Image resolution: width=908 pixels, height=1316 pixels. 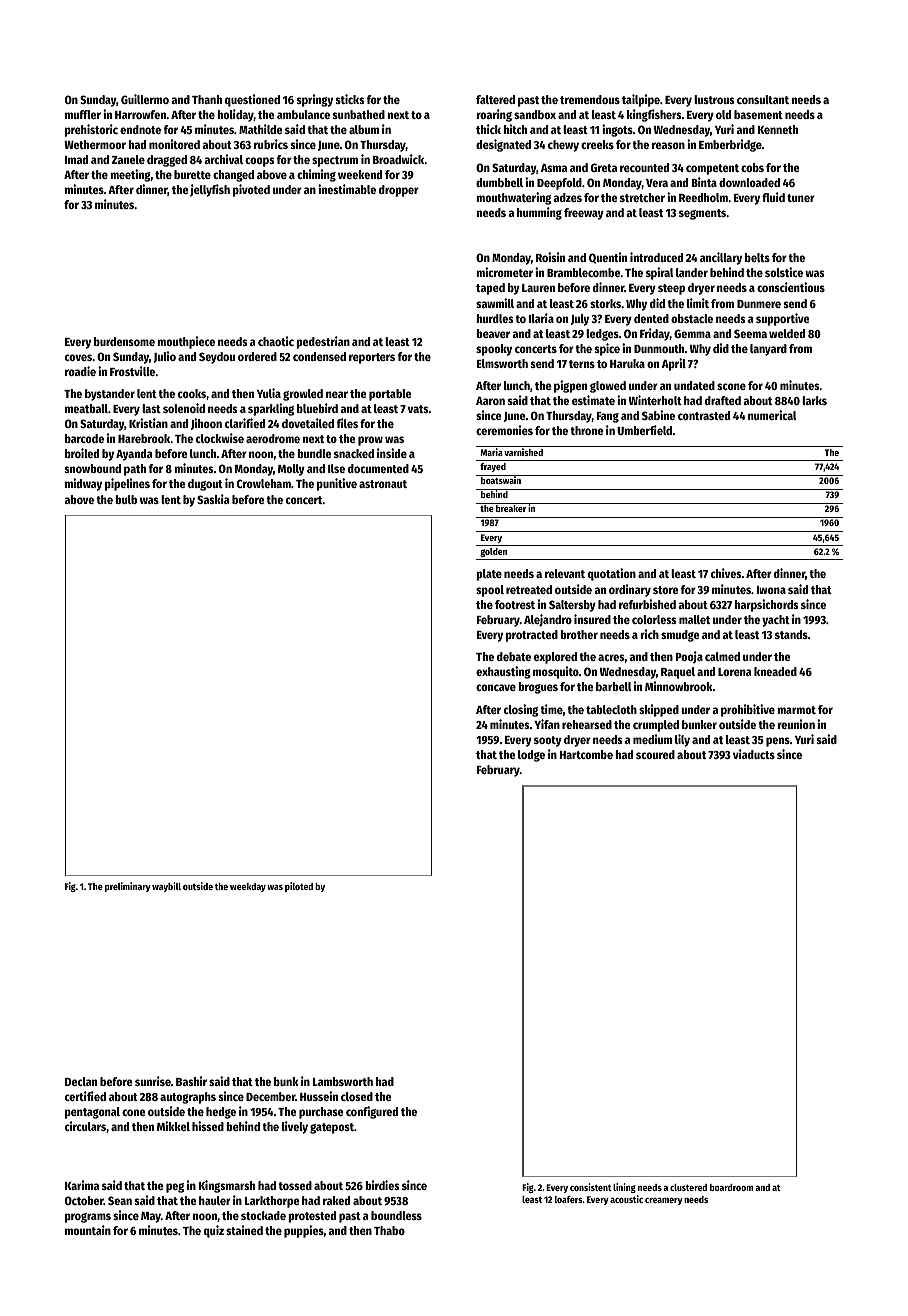 I want to click on Lambsworth, so click(x=343, y=1081).
